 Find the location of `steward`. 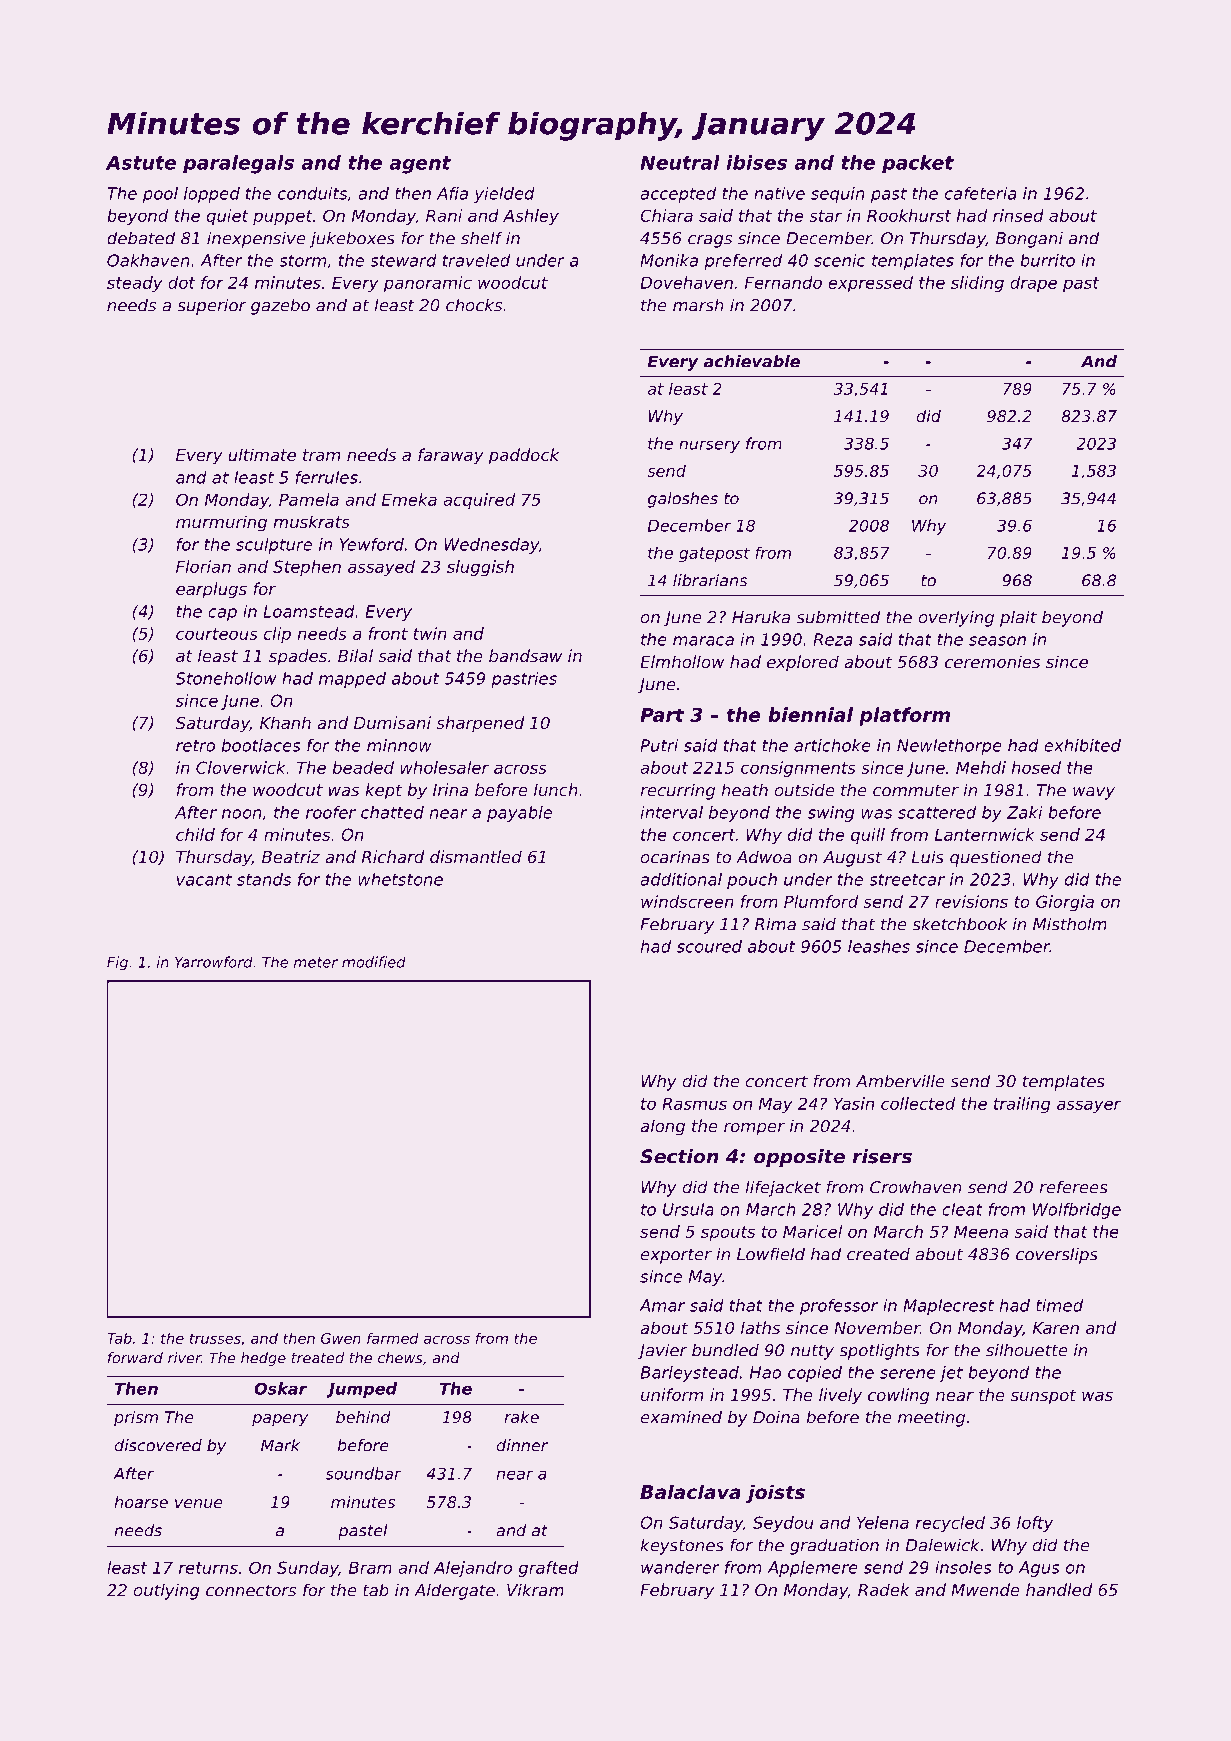

steward is located at coordinates (403, 260).
